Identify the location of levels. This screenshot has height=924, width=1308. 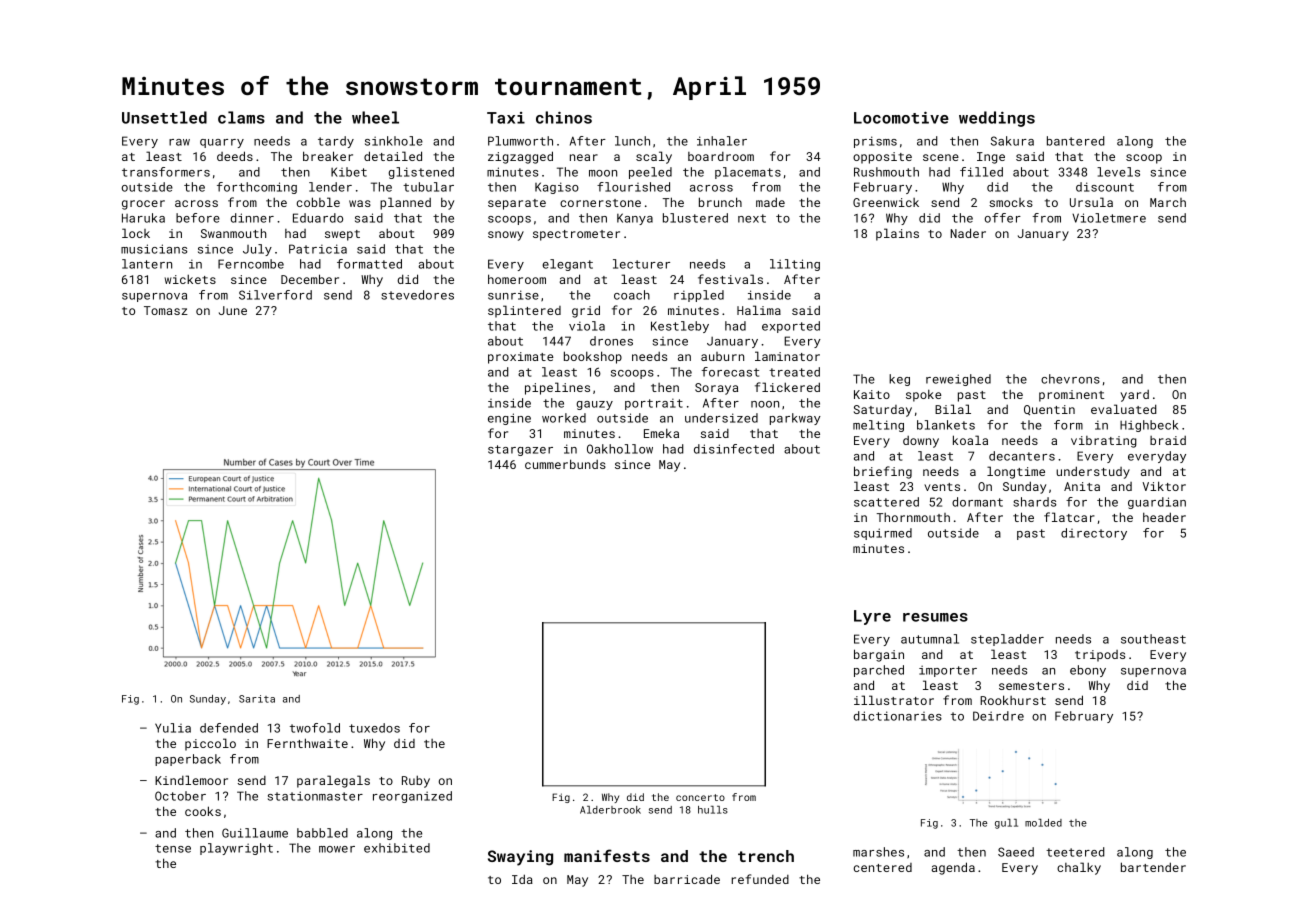
(1118, 172).
